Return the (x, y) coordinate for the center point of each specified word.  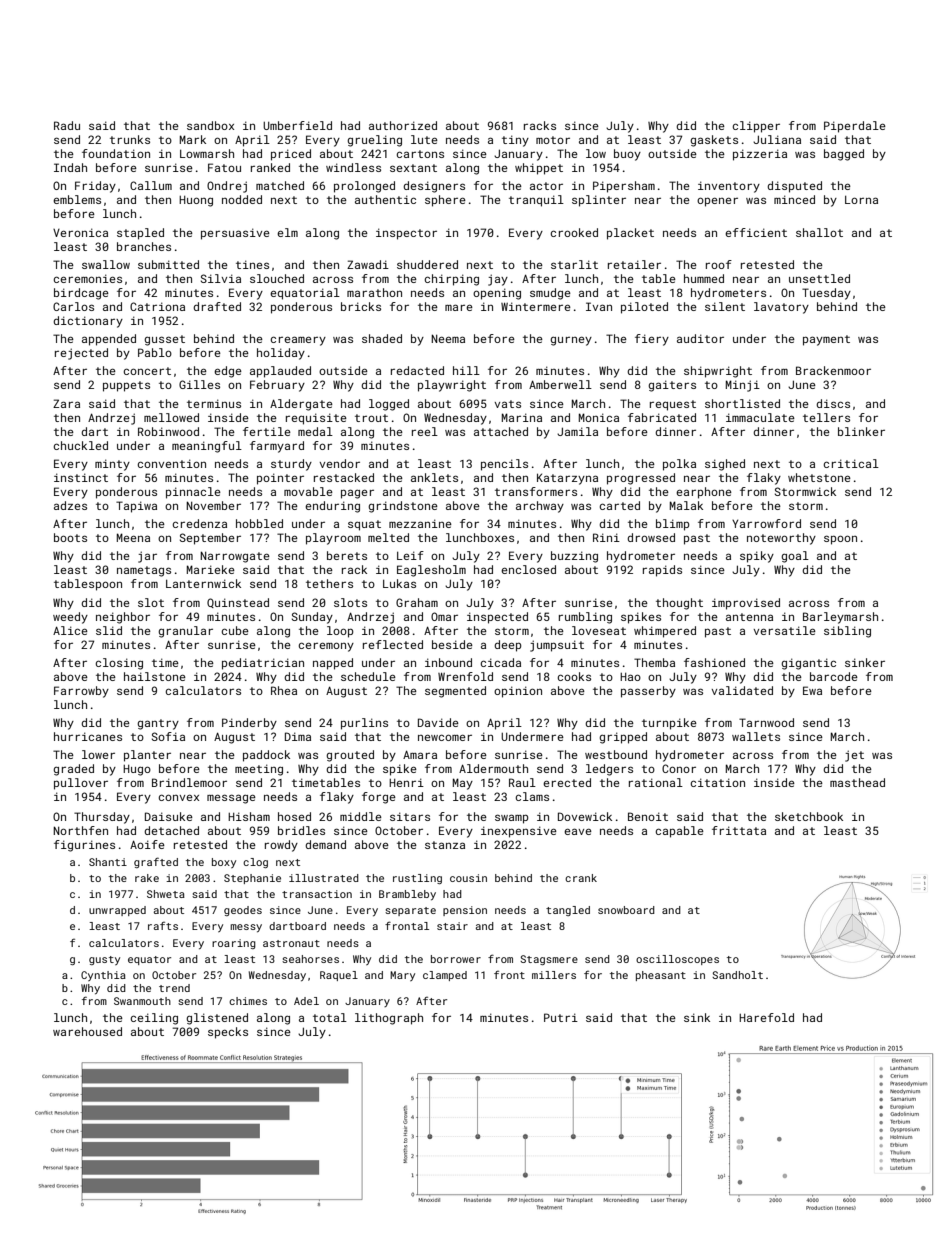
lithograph (389, 1019)
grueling (374, 141)
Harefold (766, 1017)
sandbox (210, 125)
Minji (743, 386)
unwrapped (117, 911)
